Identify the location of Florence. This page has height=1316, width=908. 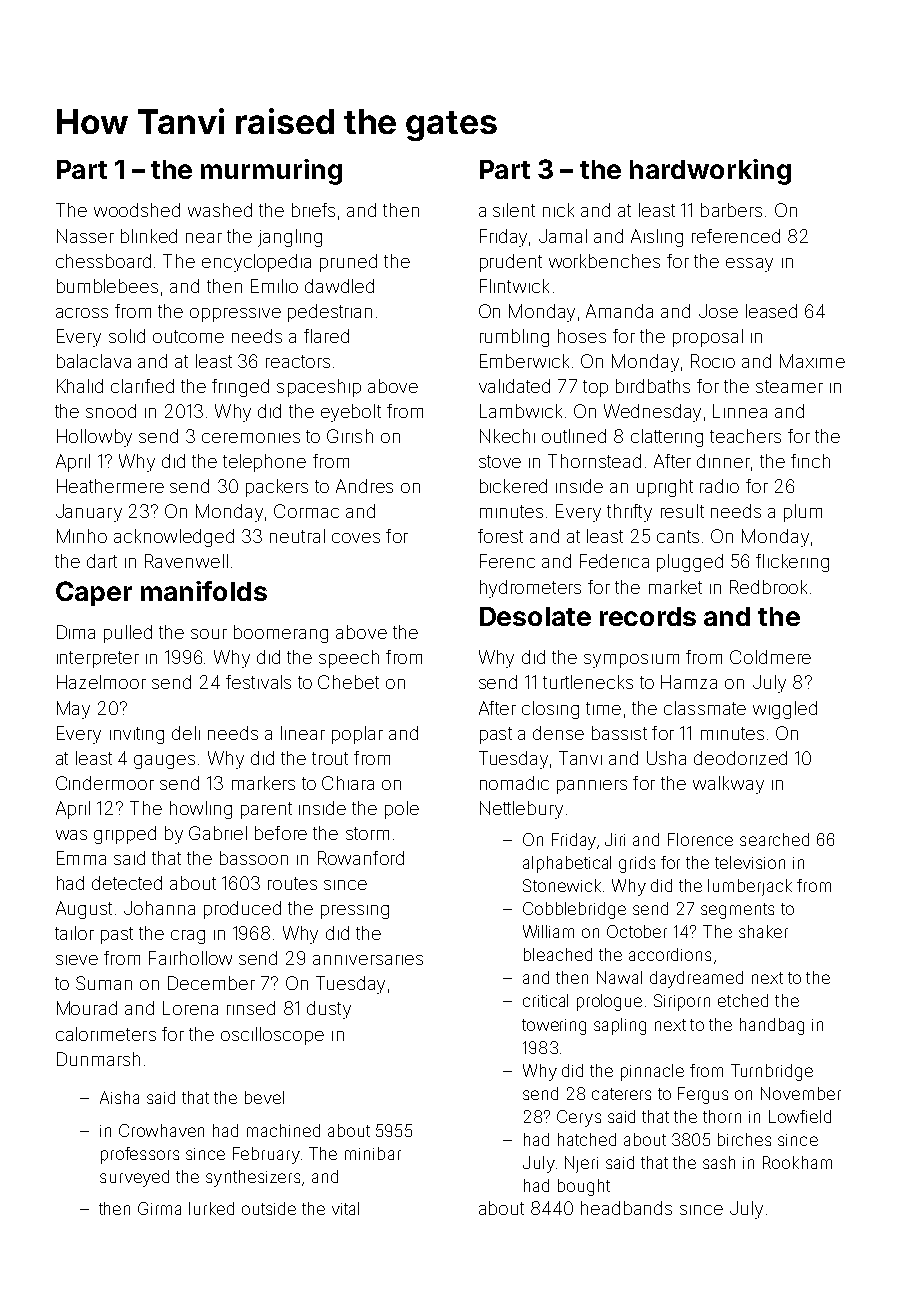
(700, 839).
